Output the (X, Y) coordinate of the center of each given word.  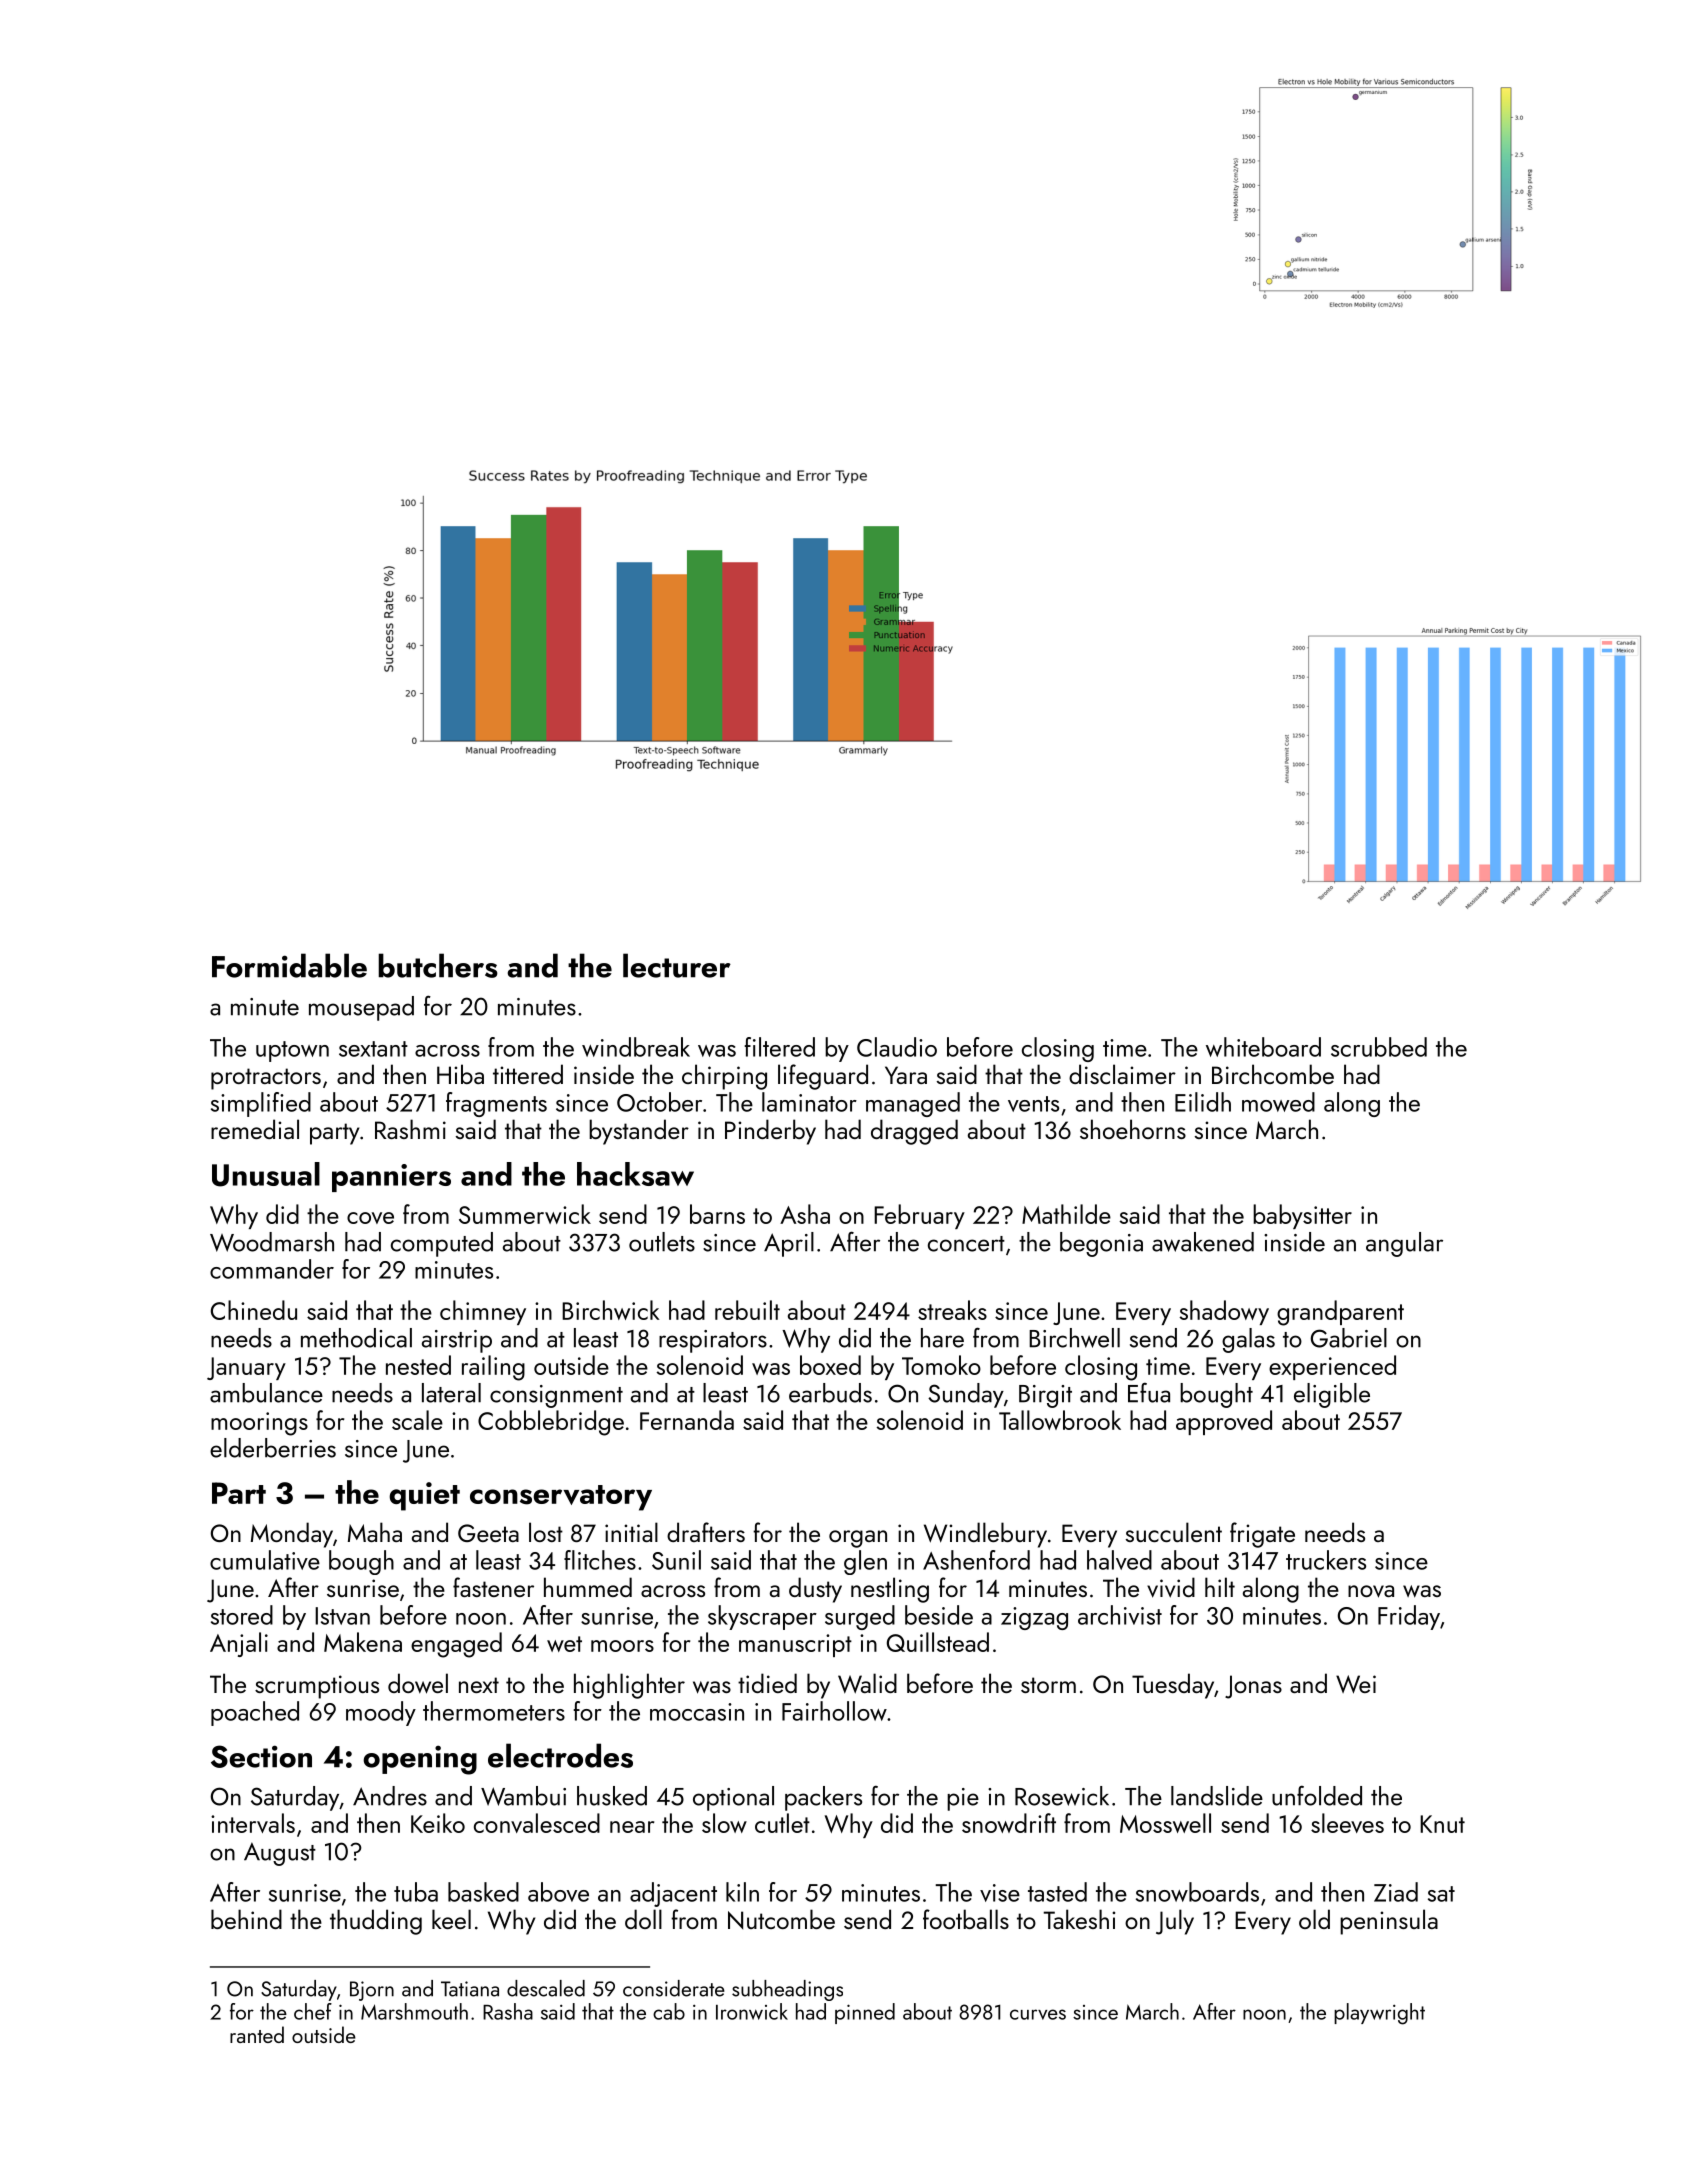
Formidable (289, 965)
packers (823, 1798)
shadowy (1224, 1312)
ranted (257, 2034)
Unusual (266, 1174)
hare (942, 1338)
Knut (1442, 1824)
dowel (418, 1683)
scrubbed (1379, 1047)
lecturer (677, 965)
